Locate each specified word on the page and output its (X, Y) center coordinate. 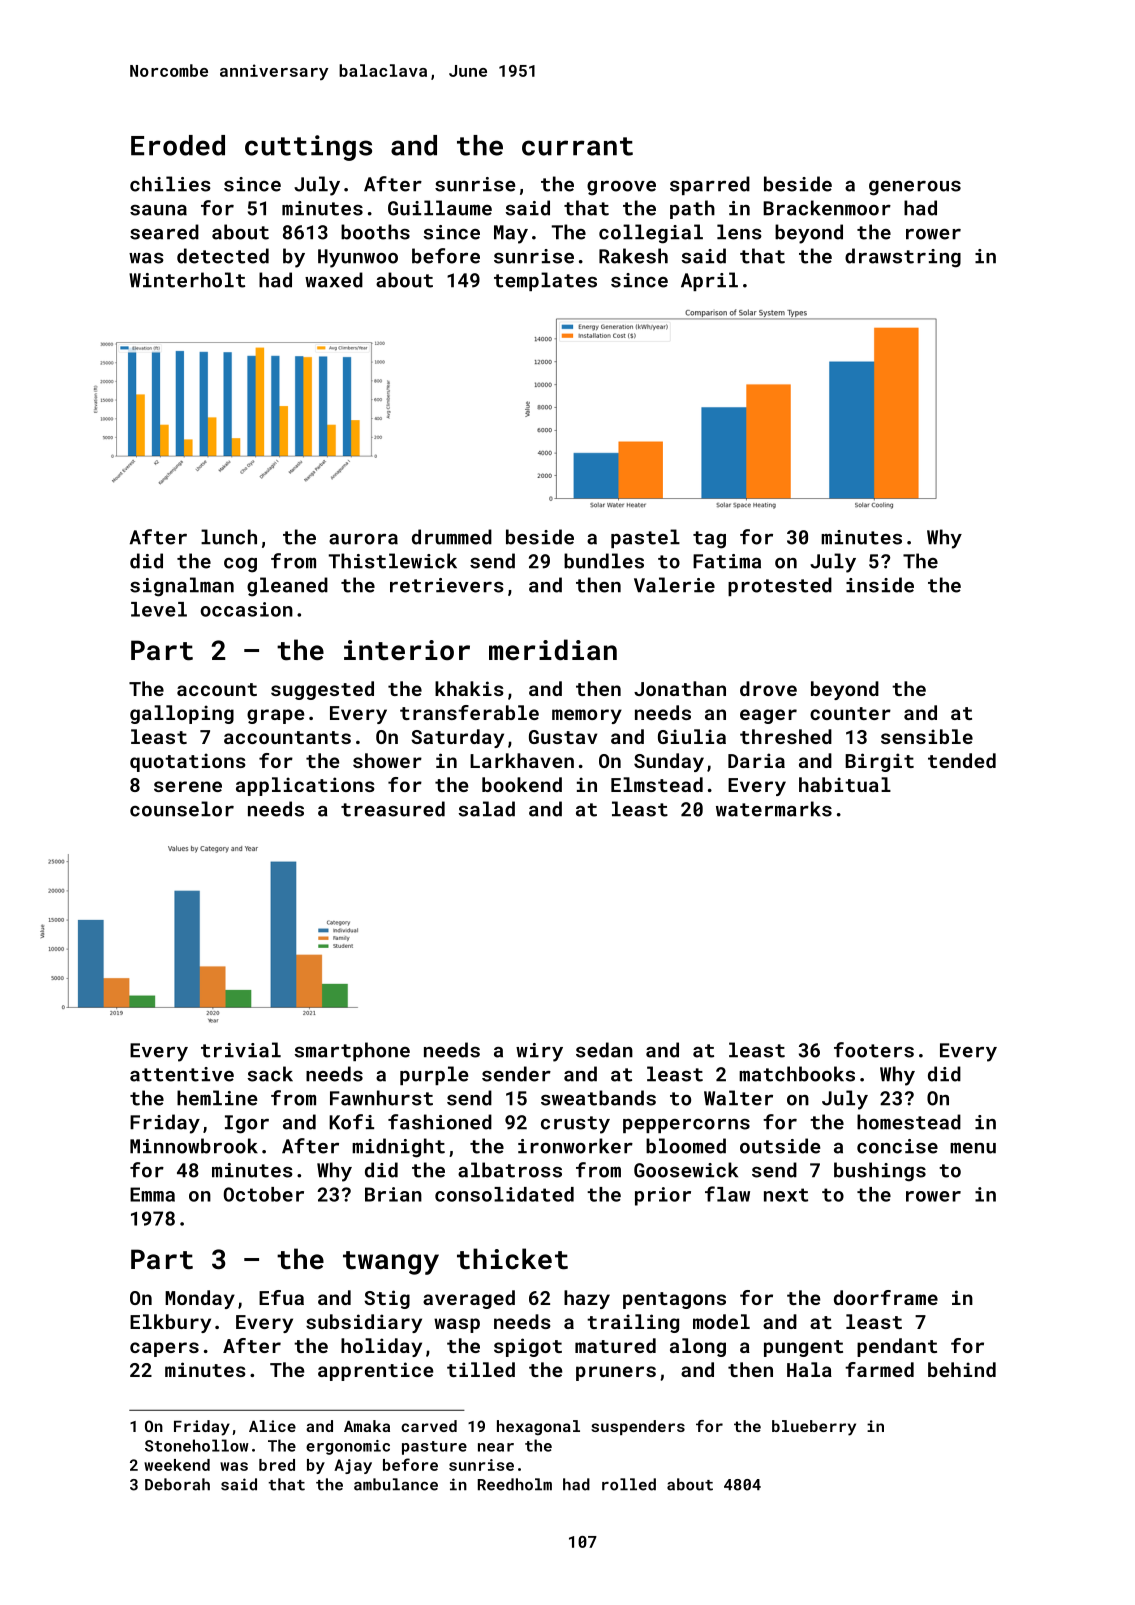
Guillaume (440, 208)
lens (739, 232)
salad (487, 809)
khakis (469, 688)
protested (780, 586)
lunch (229, 537)
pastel (645, 538)
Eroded (178, 145)
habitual (845, 784)
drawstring (903, 258)
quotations (188, 762)
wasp (457, 1325)
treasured (393, 809)
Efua (281, 1297)
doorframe (886, 1297)
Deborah (177, 1484)
